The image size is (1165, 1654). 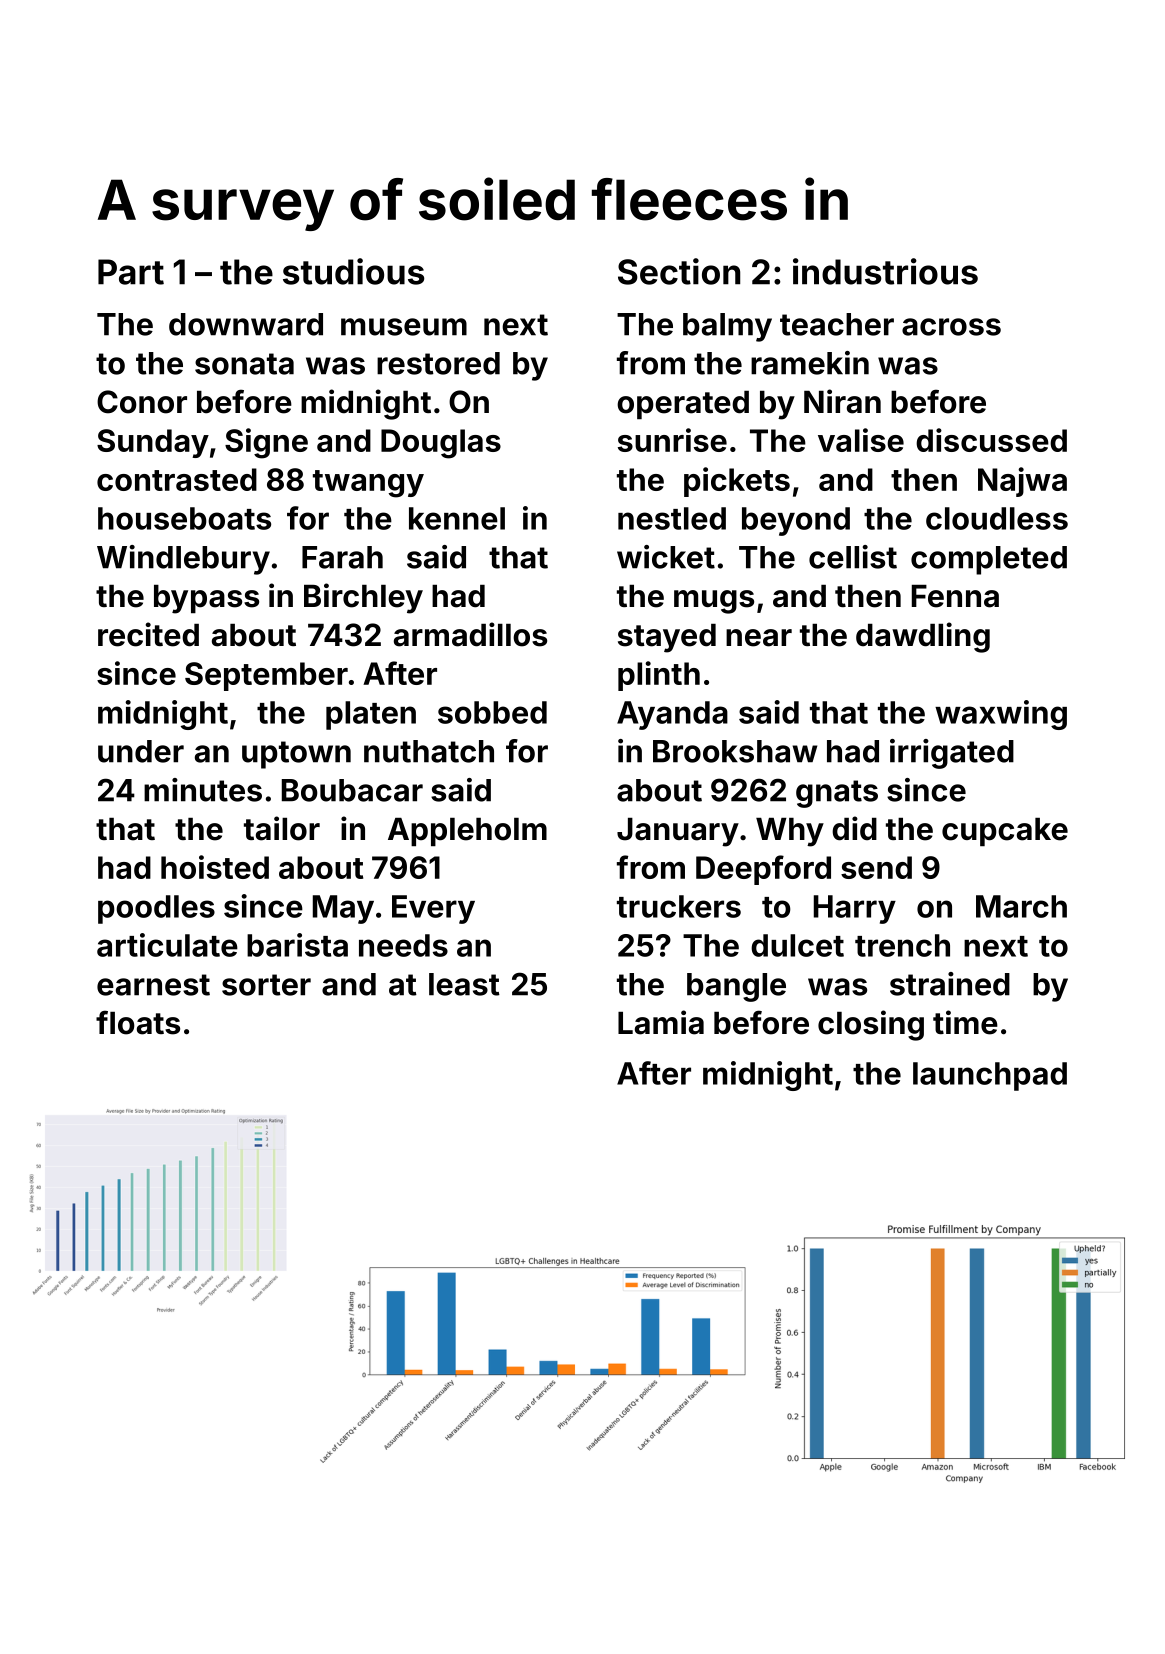 What do you see at coordinates (282, 828) in the screenshot?
I see `tailor` at bounding box center [282, 828].
